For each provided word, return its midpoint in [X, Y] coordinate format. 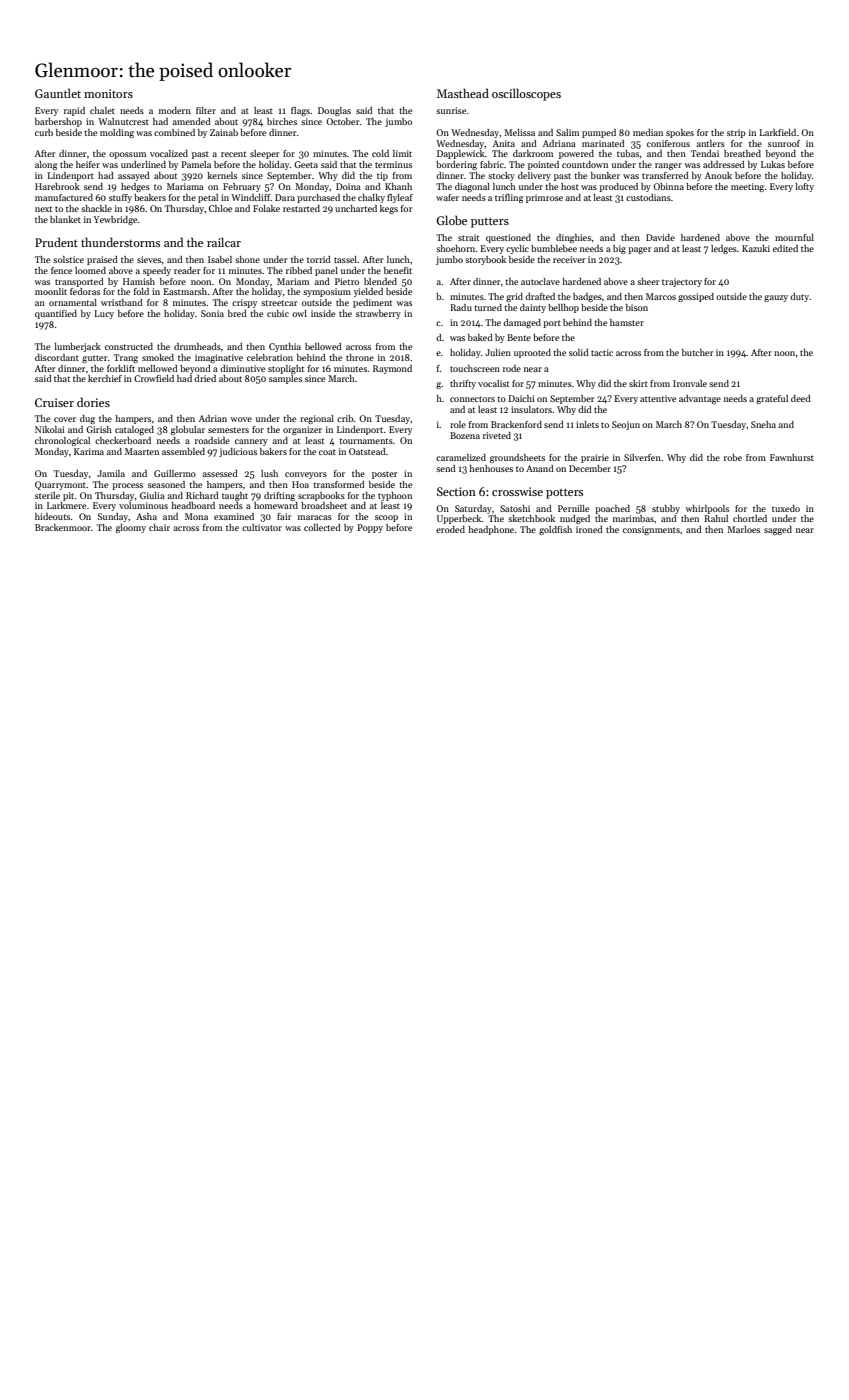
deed [801, 398]
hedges [135, 187]
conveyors [306, 475]
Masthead [463, 93]
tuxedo [786, 508]
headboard [193, 505]
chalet [102, 110]
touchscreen [475, 368]
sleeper [264, 154]
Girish [99, 429]
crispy [244, 303]
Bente [519, 337]
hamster [627, 322]
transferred [665, 175]
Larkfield [777, 132]
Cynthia [285, 347]
